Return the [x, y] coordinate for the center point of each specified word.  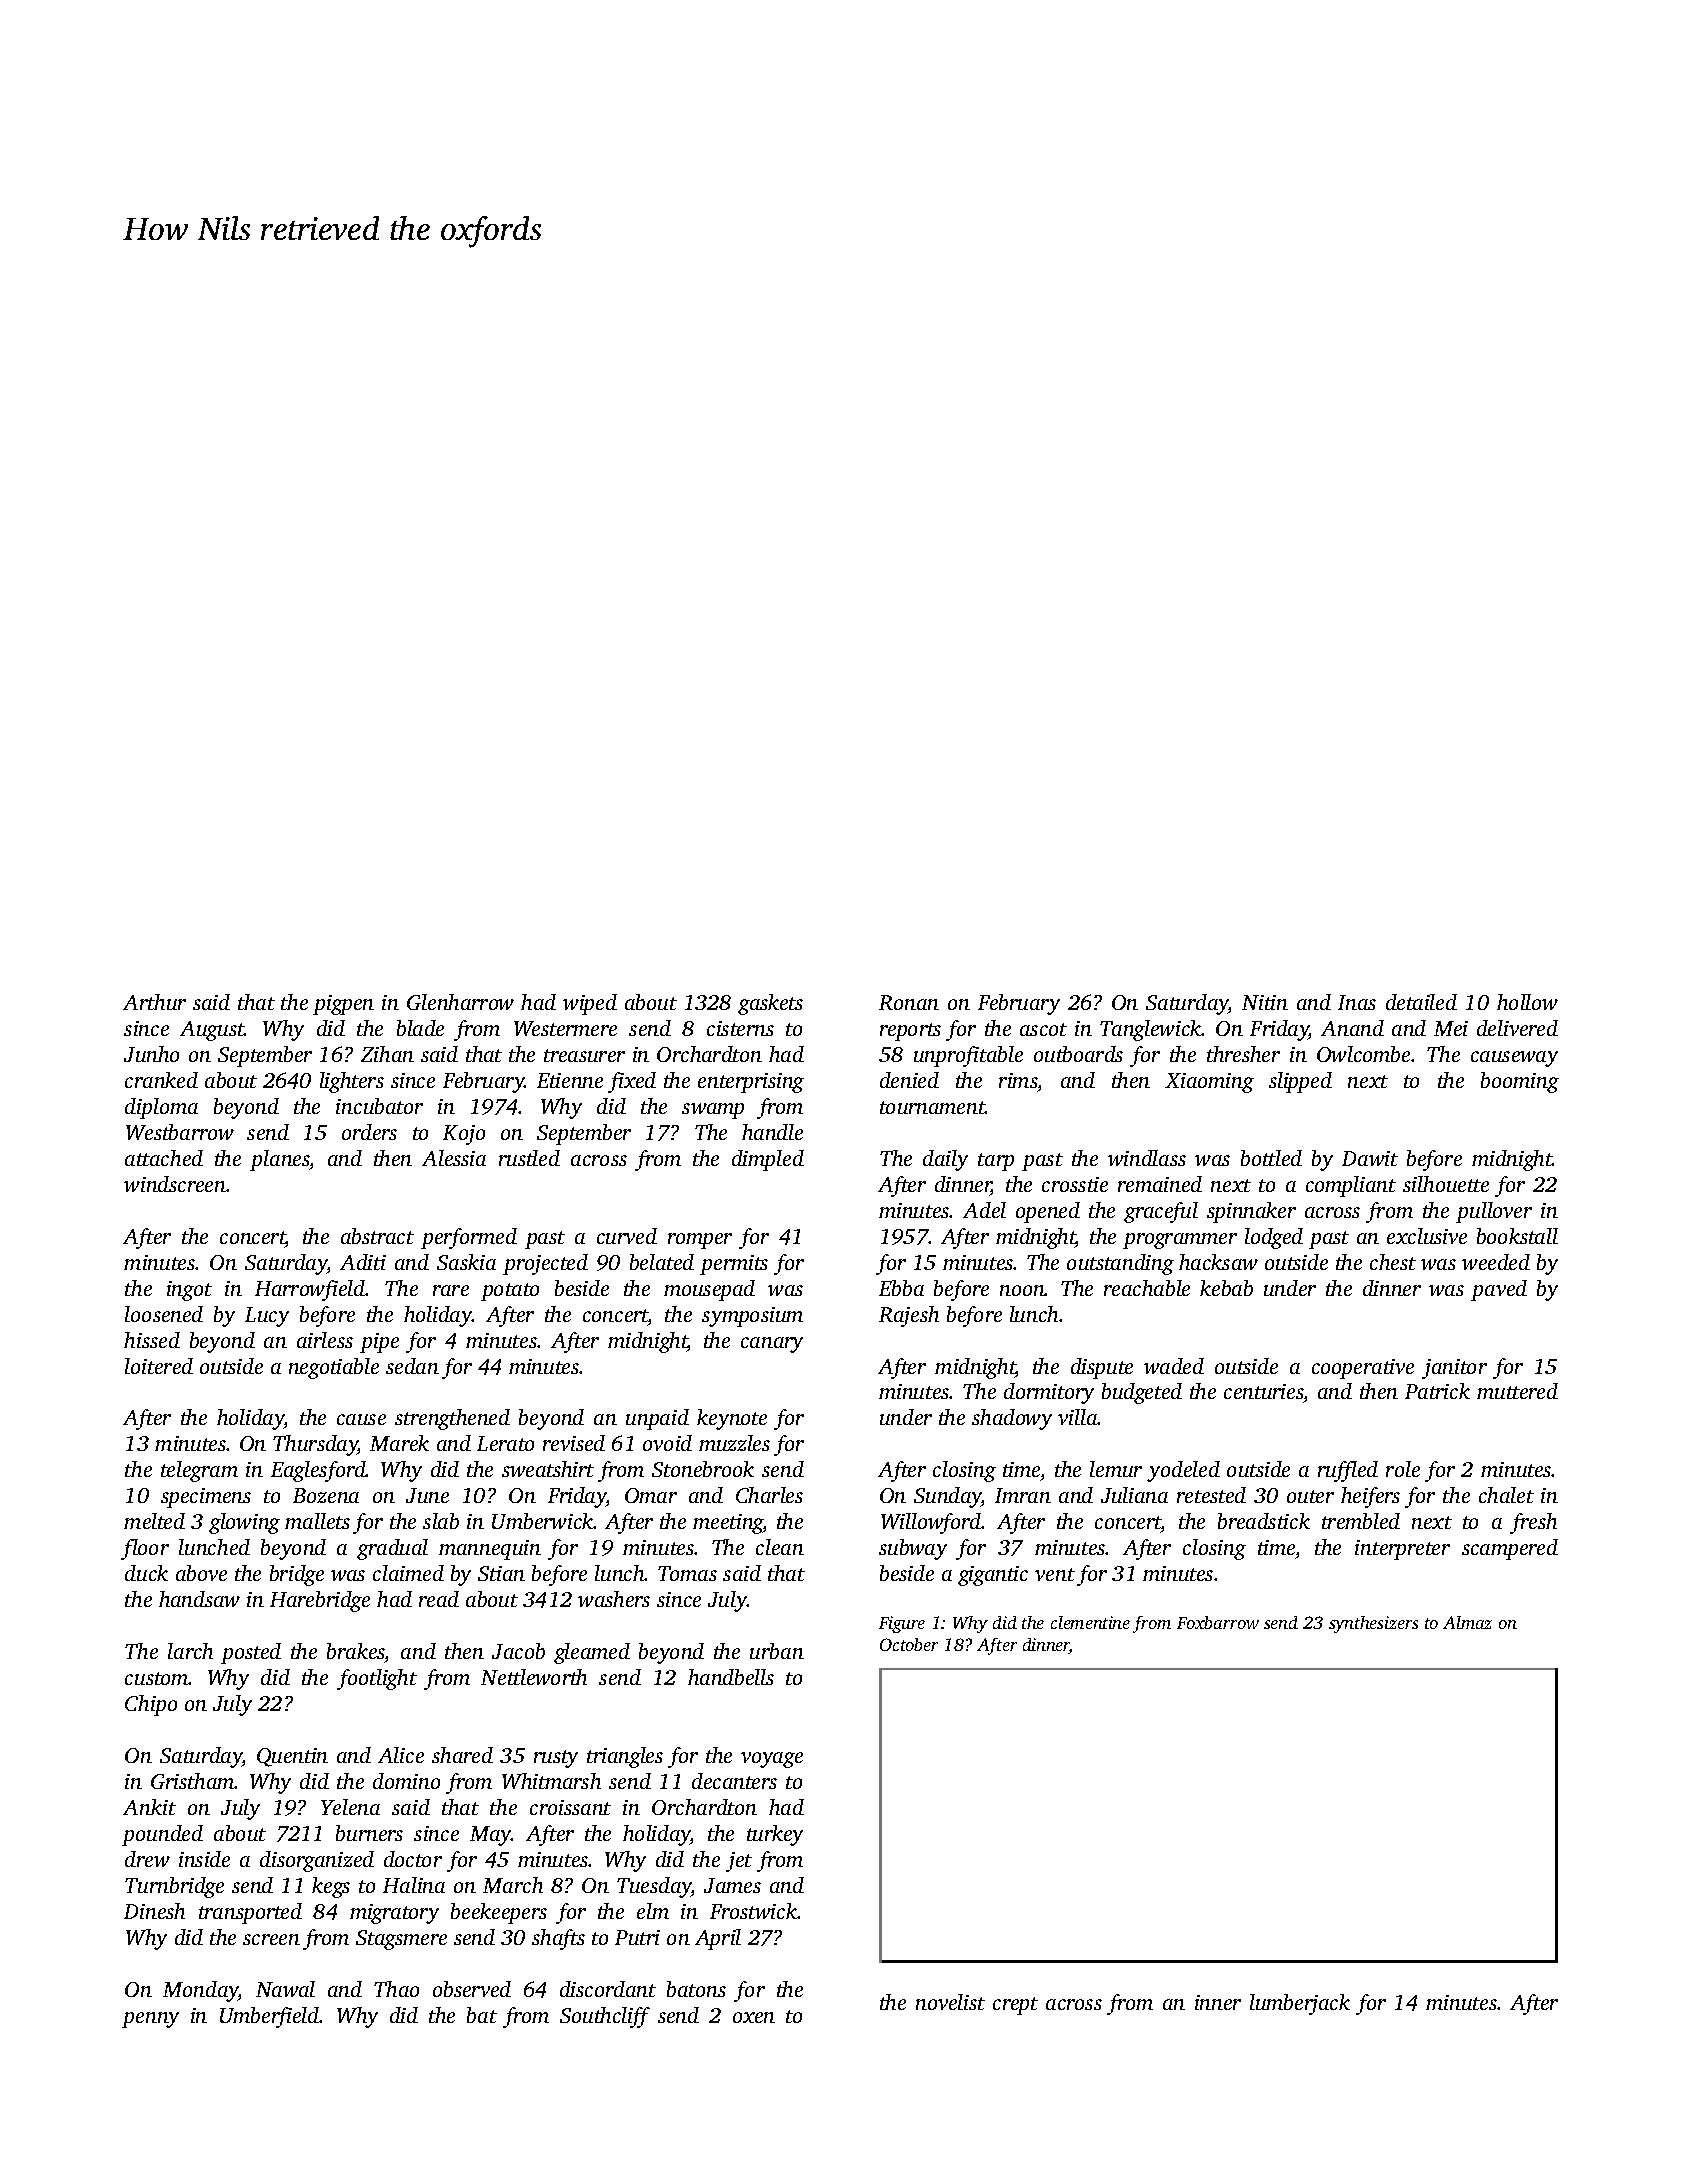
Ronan [909, 1002]
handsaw [199, 1599]
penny [150, 2020]
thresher [1243, 1054]
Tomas [687, 1573]
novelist [950, 2002]
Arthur [154, 1002]
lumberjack [1300, 2004]
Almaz [1467, 1622]
